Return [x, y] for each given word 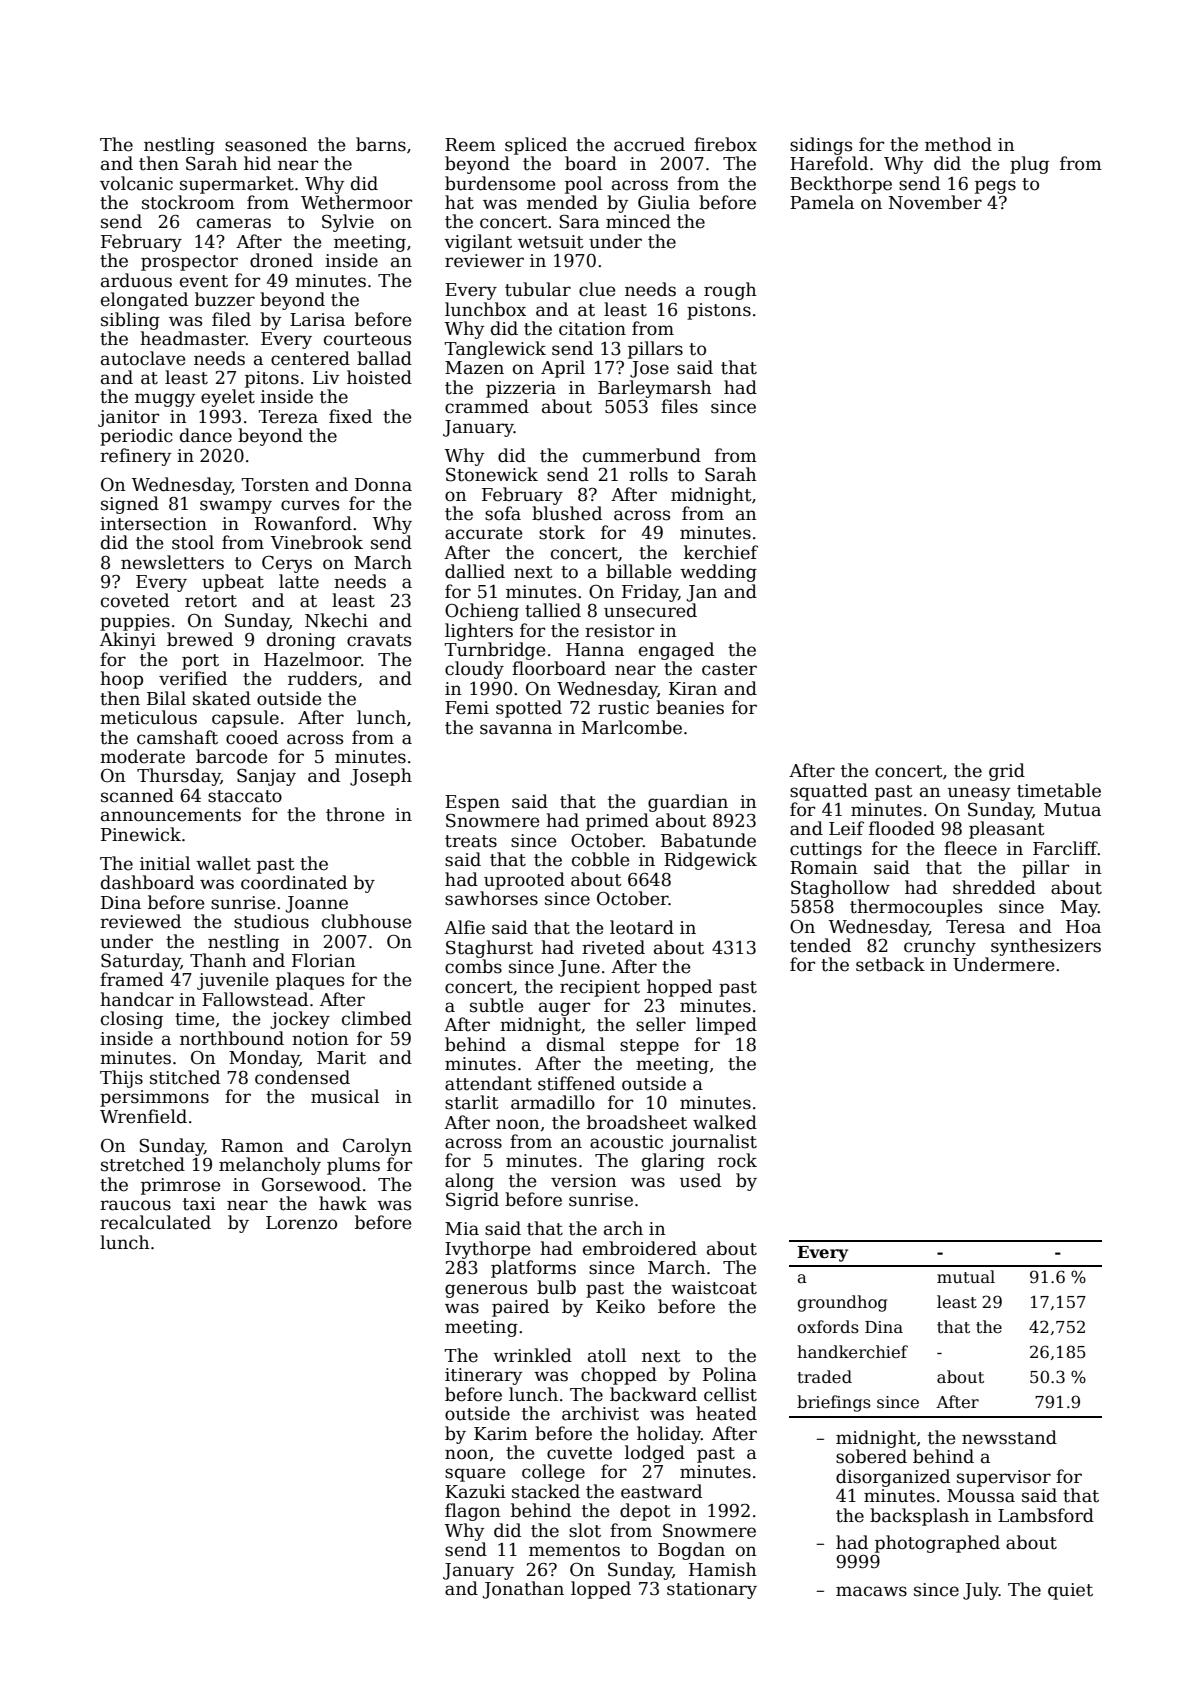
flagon [473, 1512]
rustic [623, 708]
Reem [470, 145]
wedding [718, 573]
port [200, 662]
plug [1029, 165]
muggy [165, 400]
